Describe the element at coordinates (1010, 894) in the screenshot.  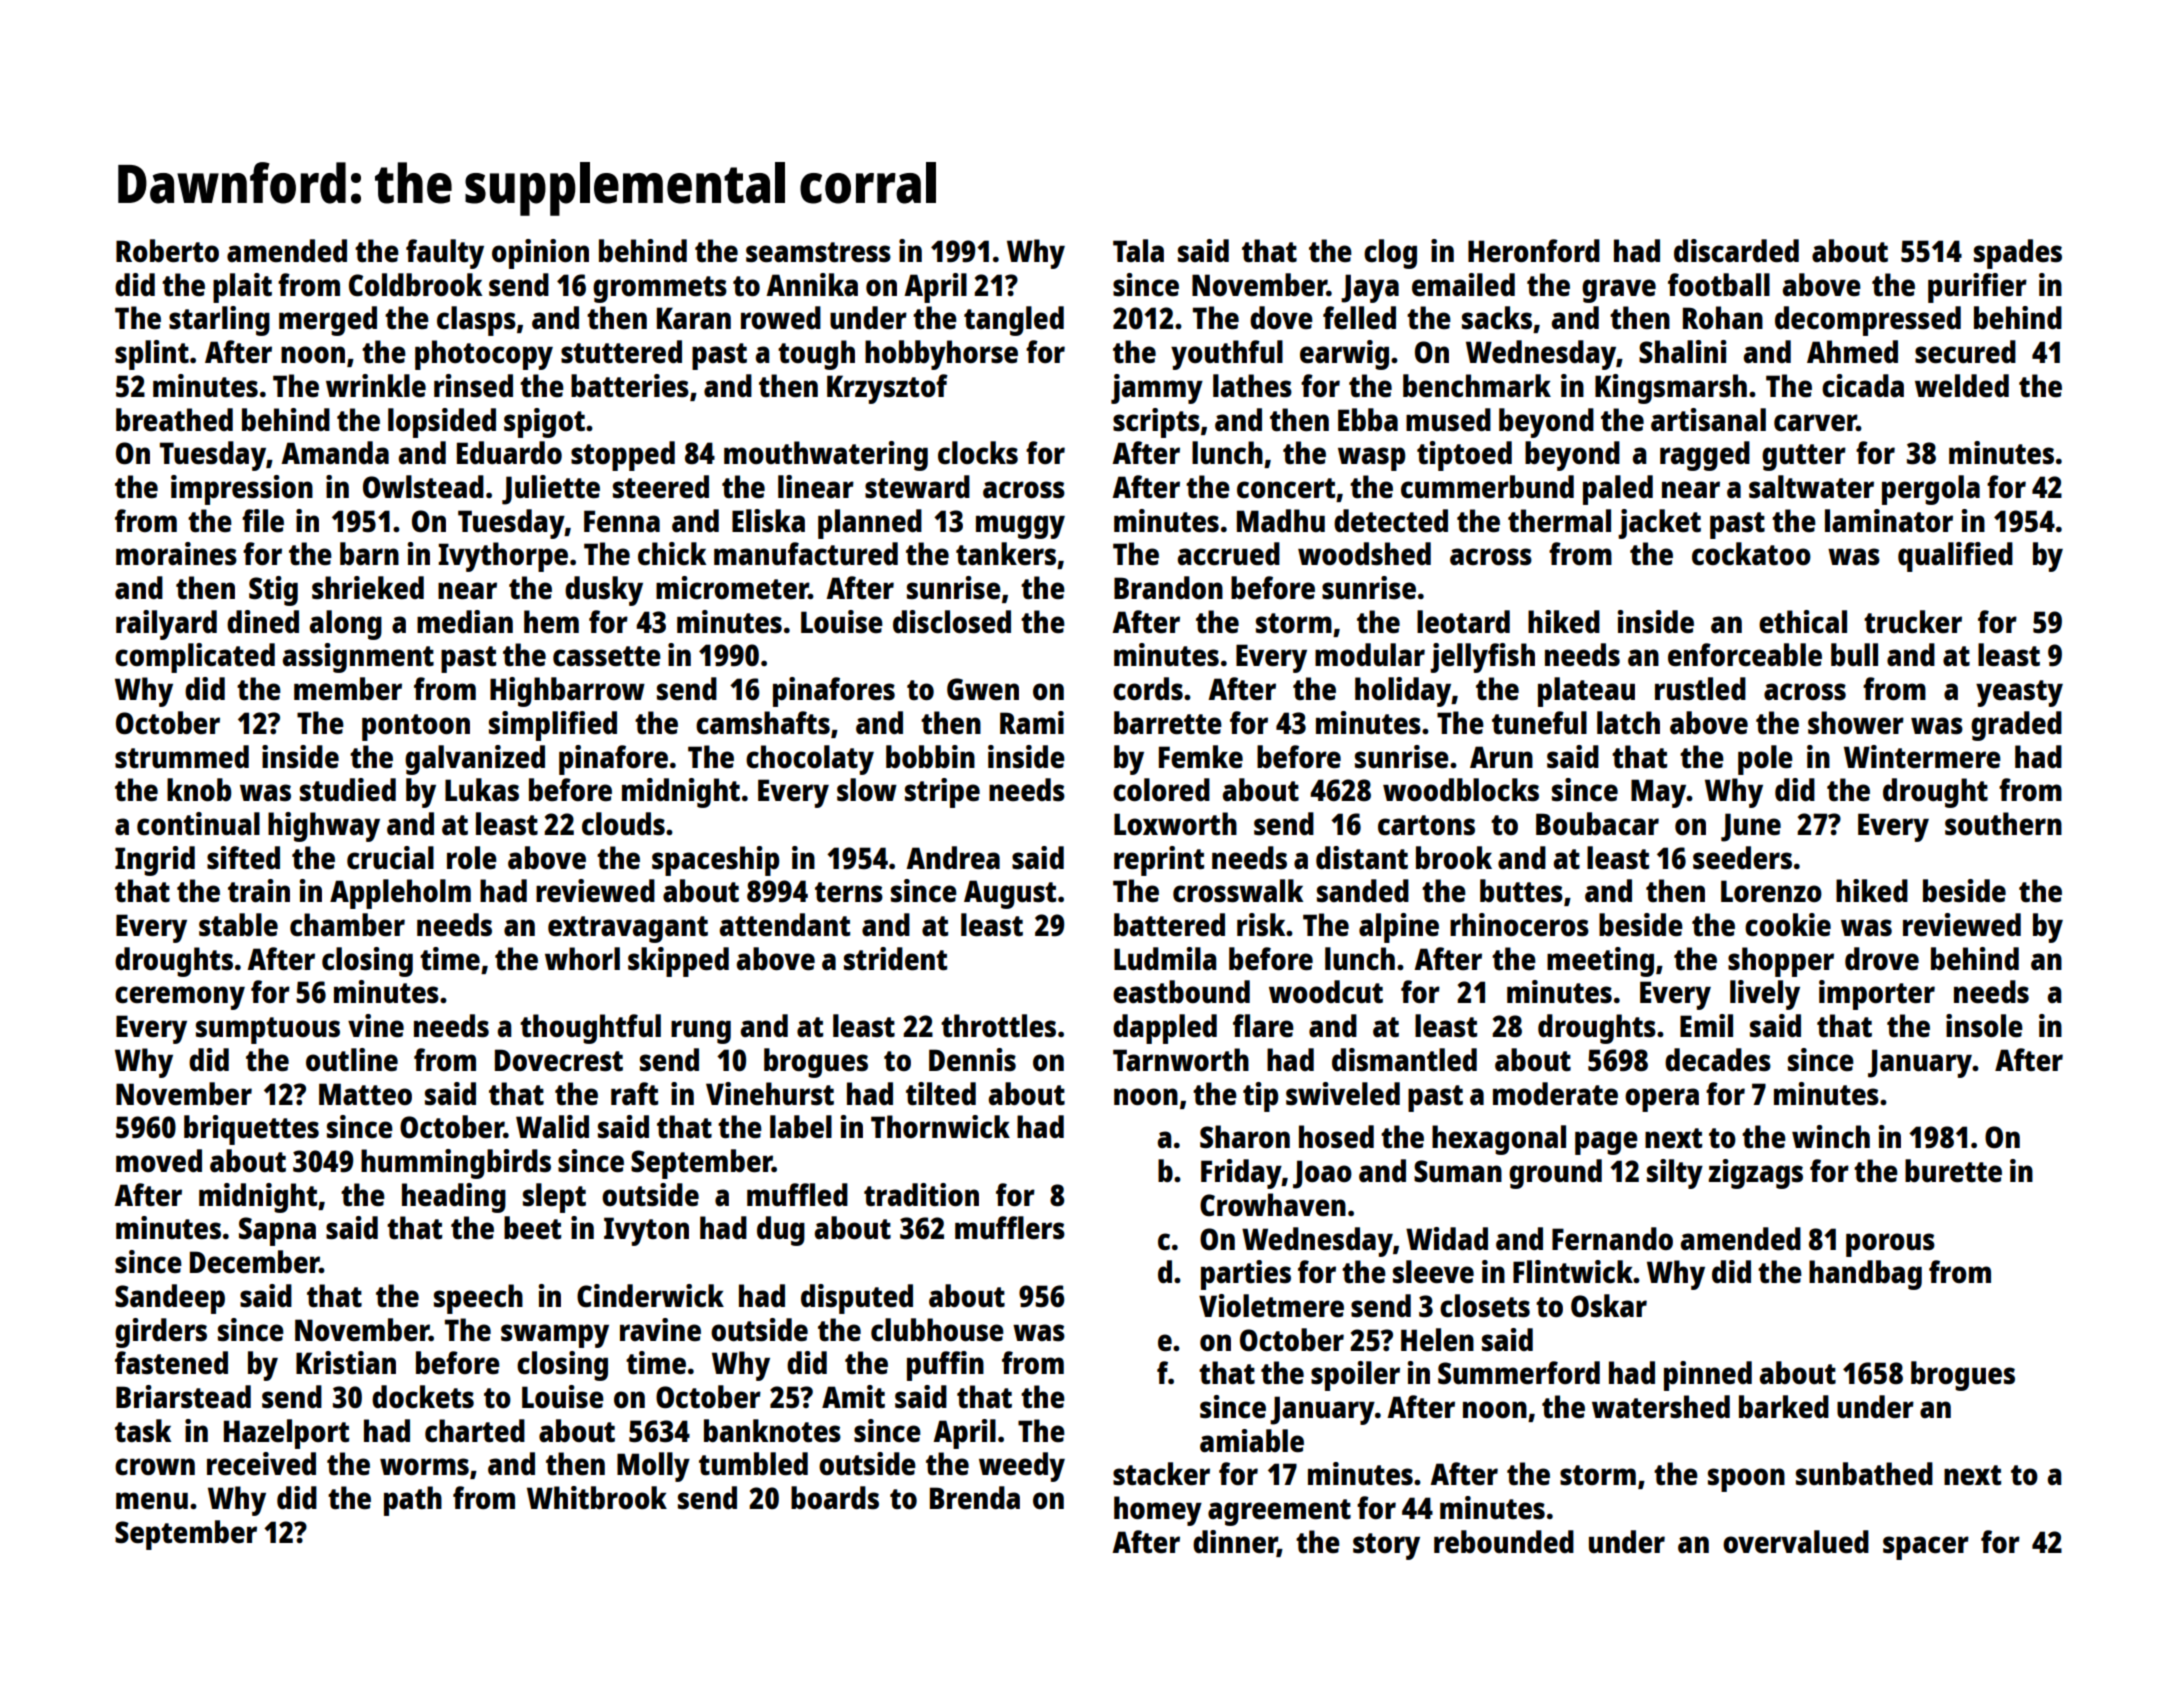
I see `August` at that location.
